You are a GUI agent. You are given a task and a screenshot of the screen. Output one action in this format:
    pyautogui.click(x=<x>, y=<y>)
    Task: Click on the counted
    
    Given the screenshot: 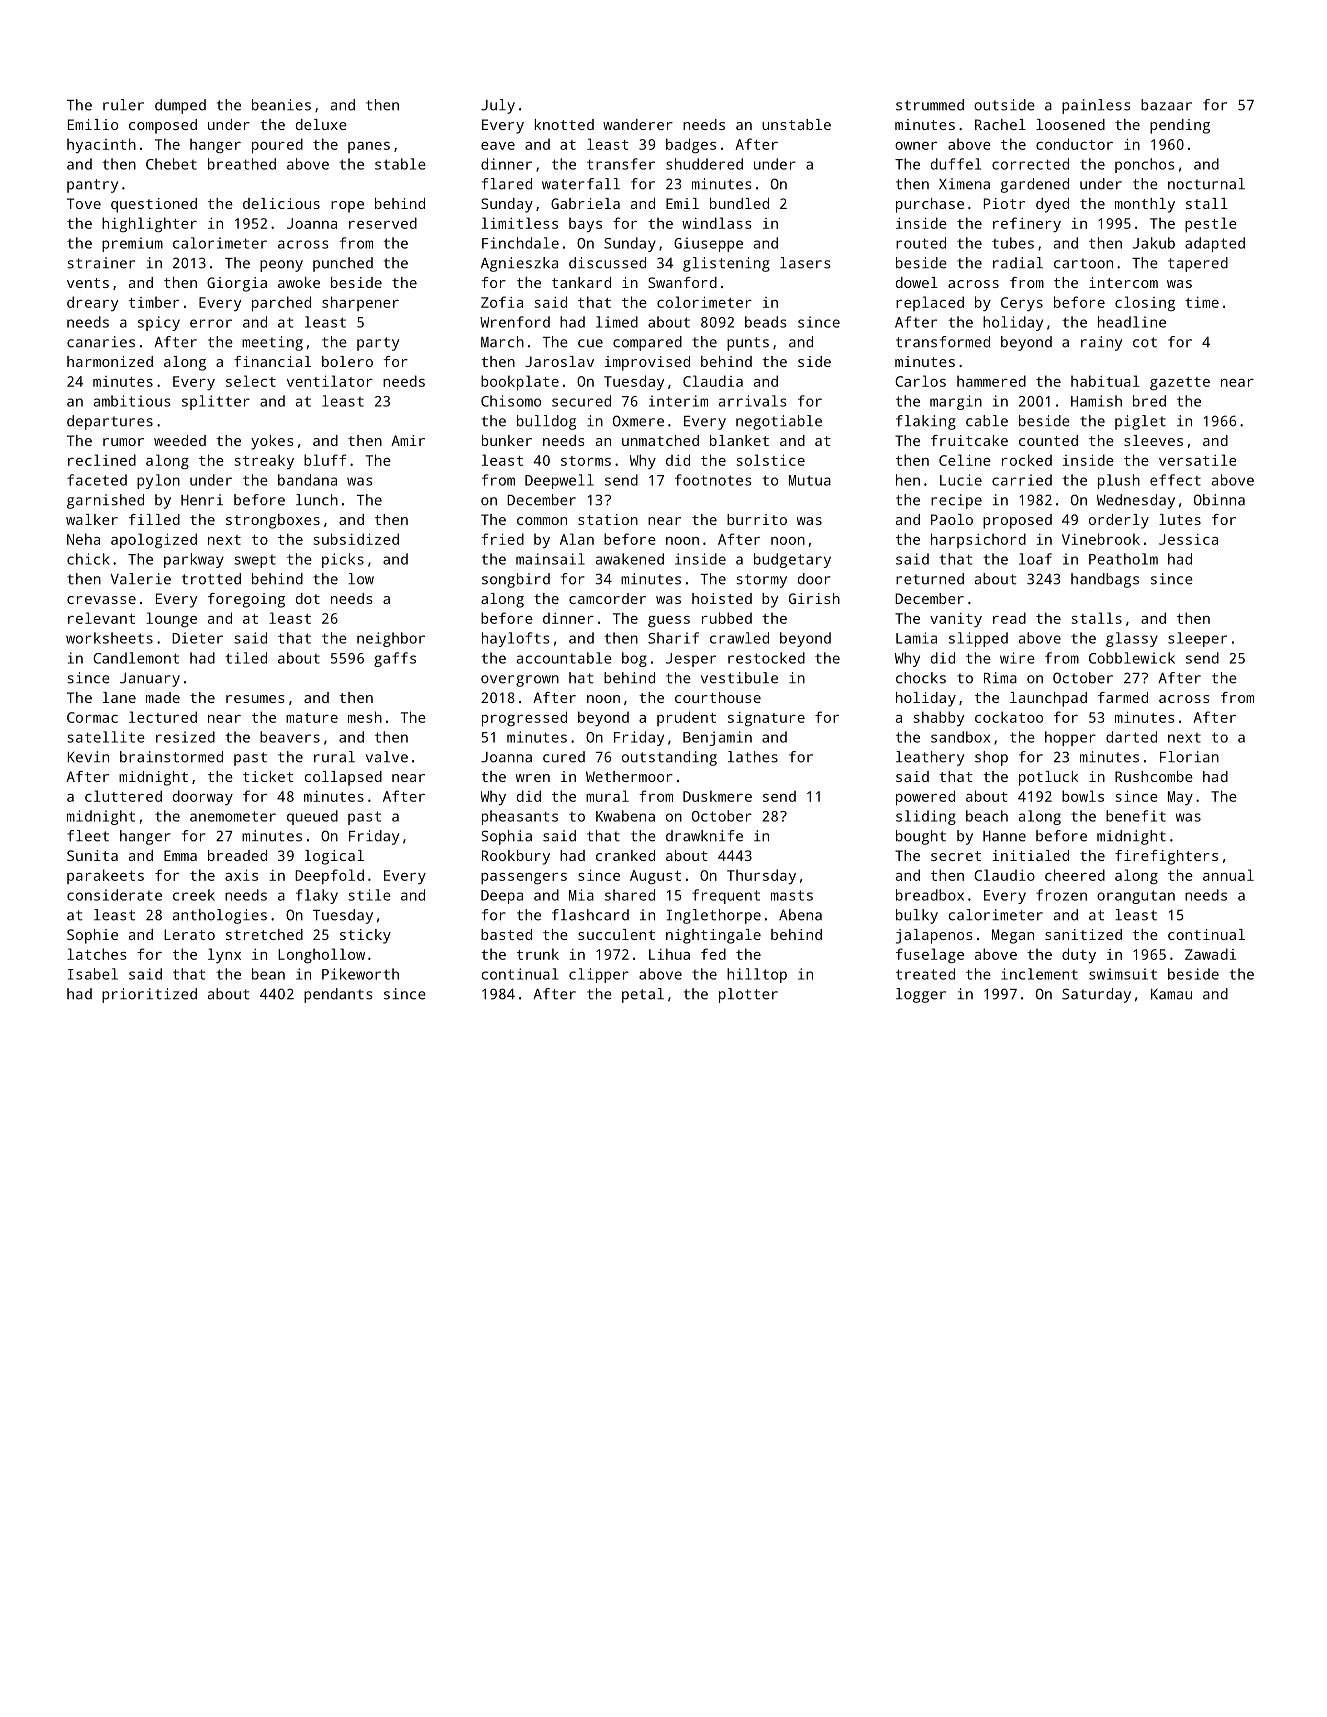 What is the action you would take?
    pyautogui.click(x=1048, y=440)
